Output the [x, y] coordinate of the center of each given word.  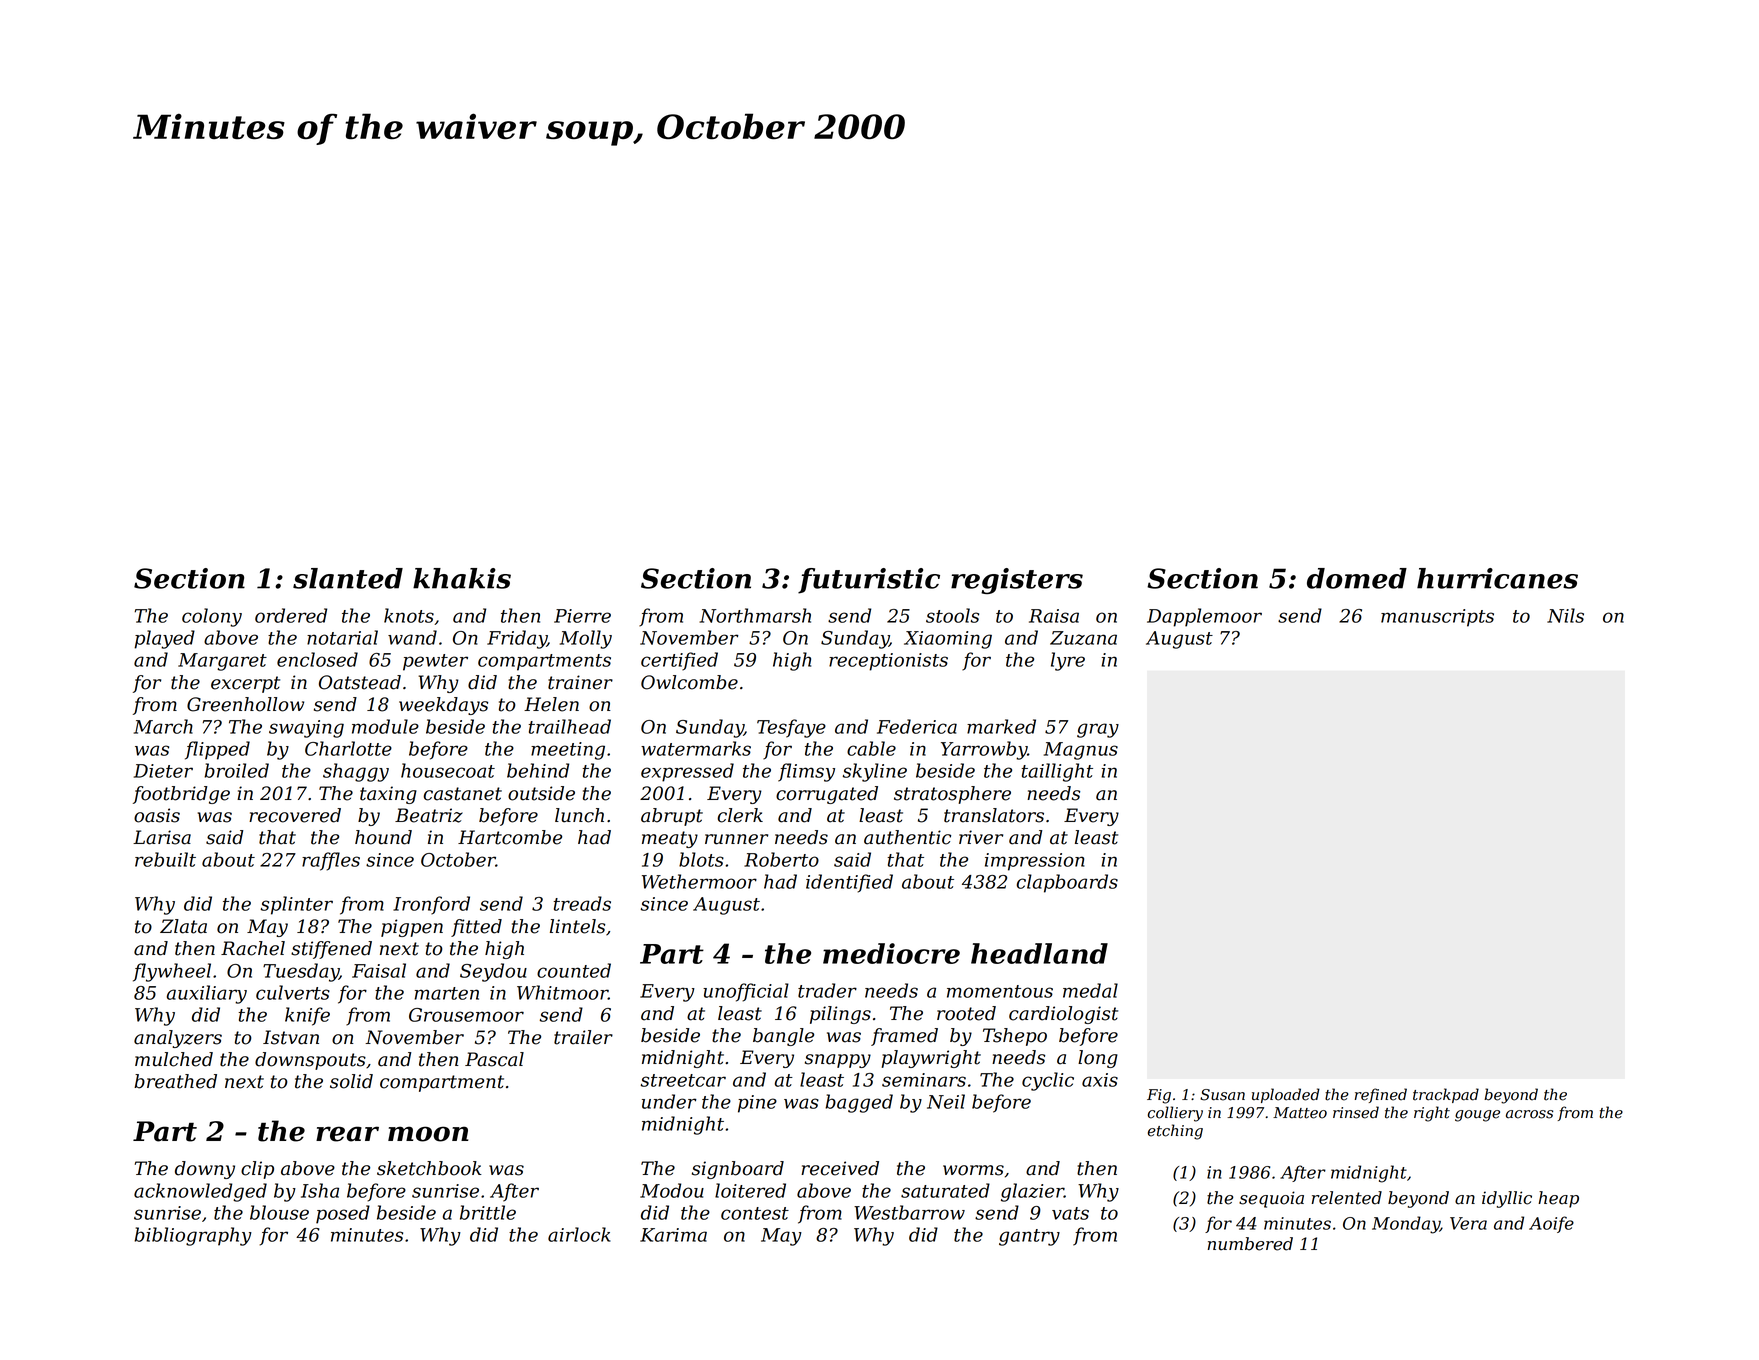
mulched [174, 1059]
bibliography [193, 1236]
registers [1017, 581]
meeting [568, 751]
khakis [462, 578]
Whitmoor [562, 992]
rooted [966, 1013]
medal [1090, 990]
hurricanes [1497, 578]
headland [1039, 953]
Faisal [379, 970]
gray [1098, 730]
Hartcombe [510, 837]
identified [849, 883]
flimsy [806, 772]
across [1529, 1114]
